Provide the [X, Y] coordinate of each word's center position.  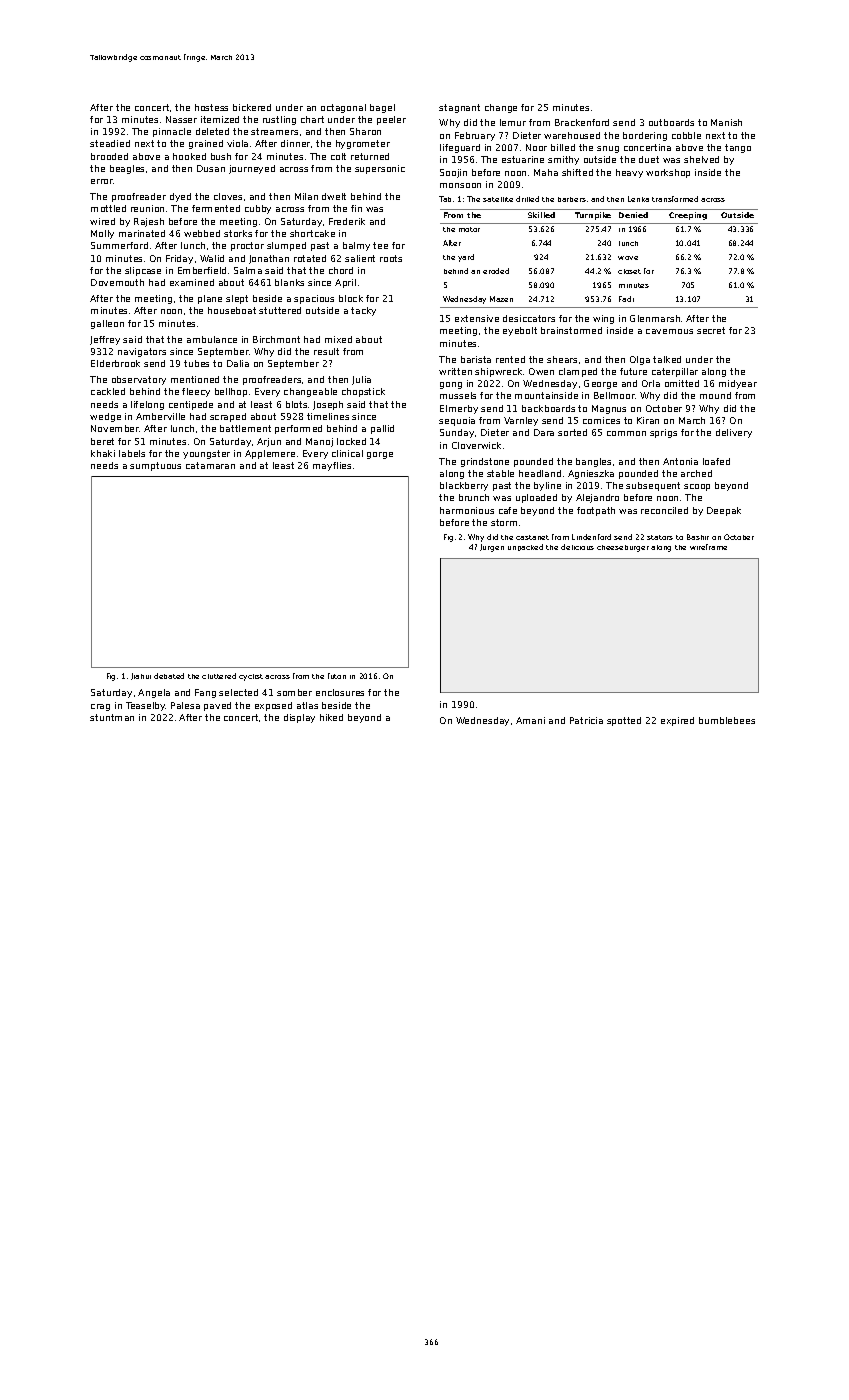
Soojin [453, 173]
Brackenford [582, 122]
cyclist [251, 677]
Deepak [724, 511]
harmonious [467, 510]
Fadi [626, 299]
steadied [110, 143]
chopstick [363, 392]
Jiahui [141, 676]
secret [711, 330]
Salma [248, 270]
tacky [363, 311]
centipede [191, 405]
